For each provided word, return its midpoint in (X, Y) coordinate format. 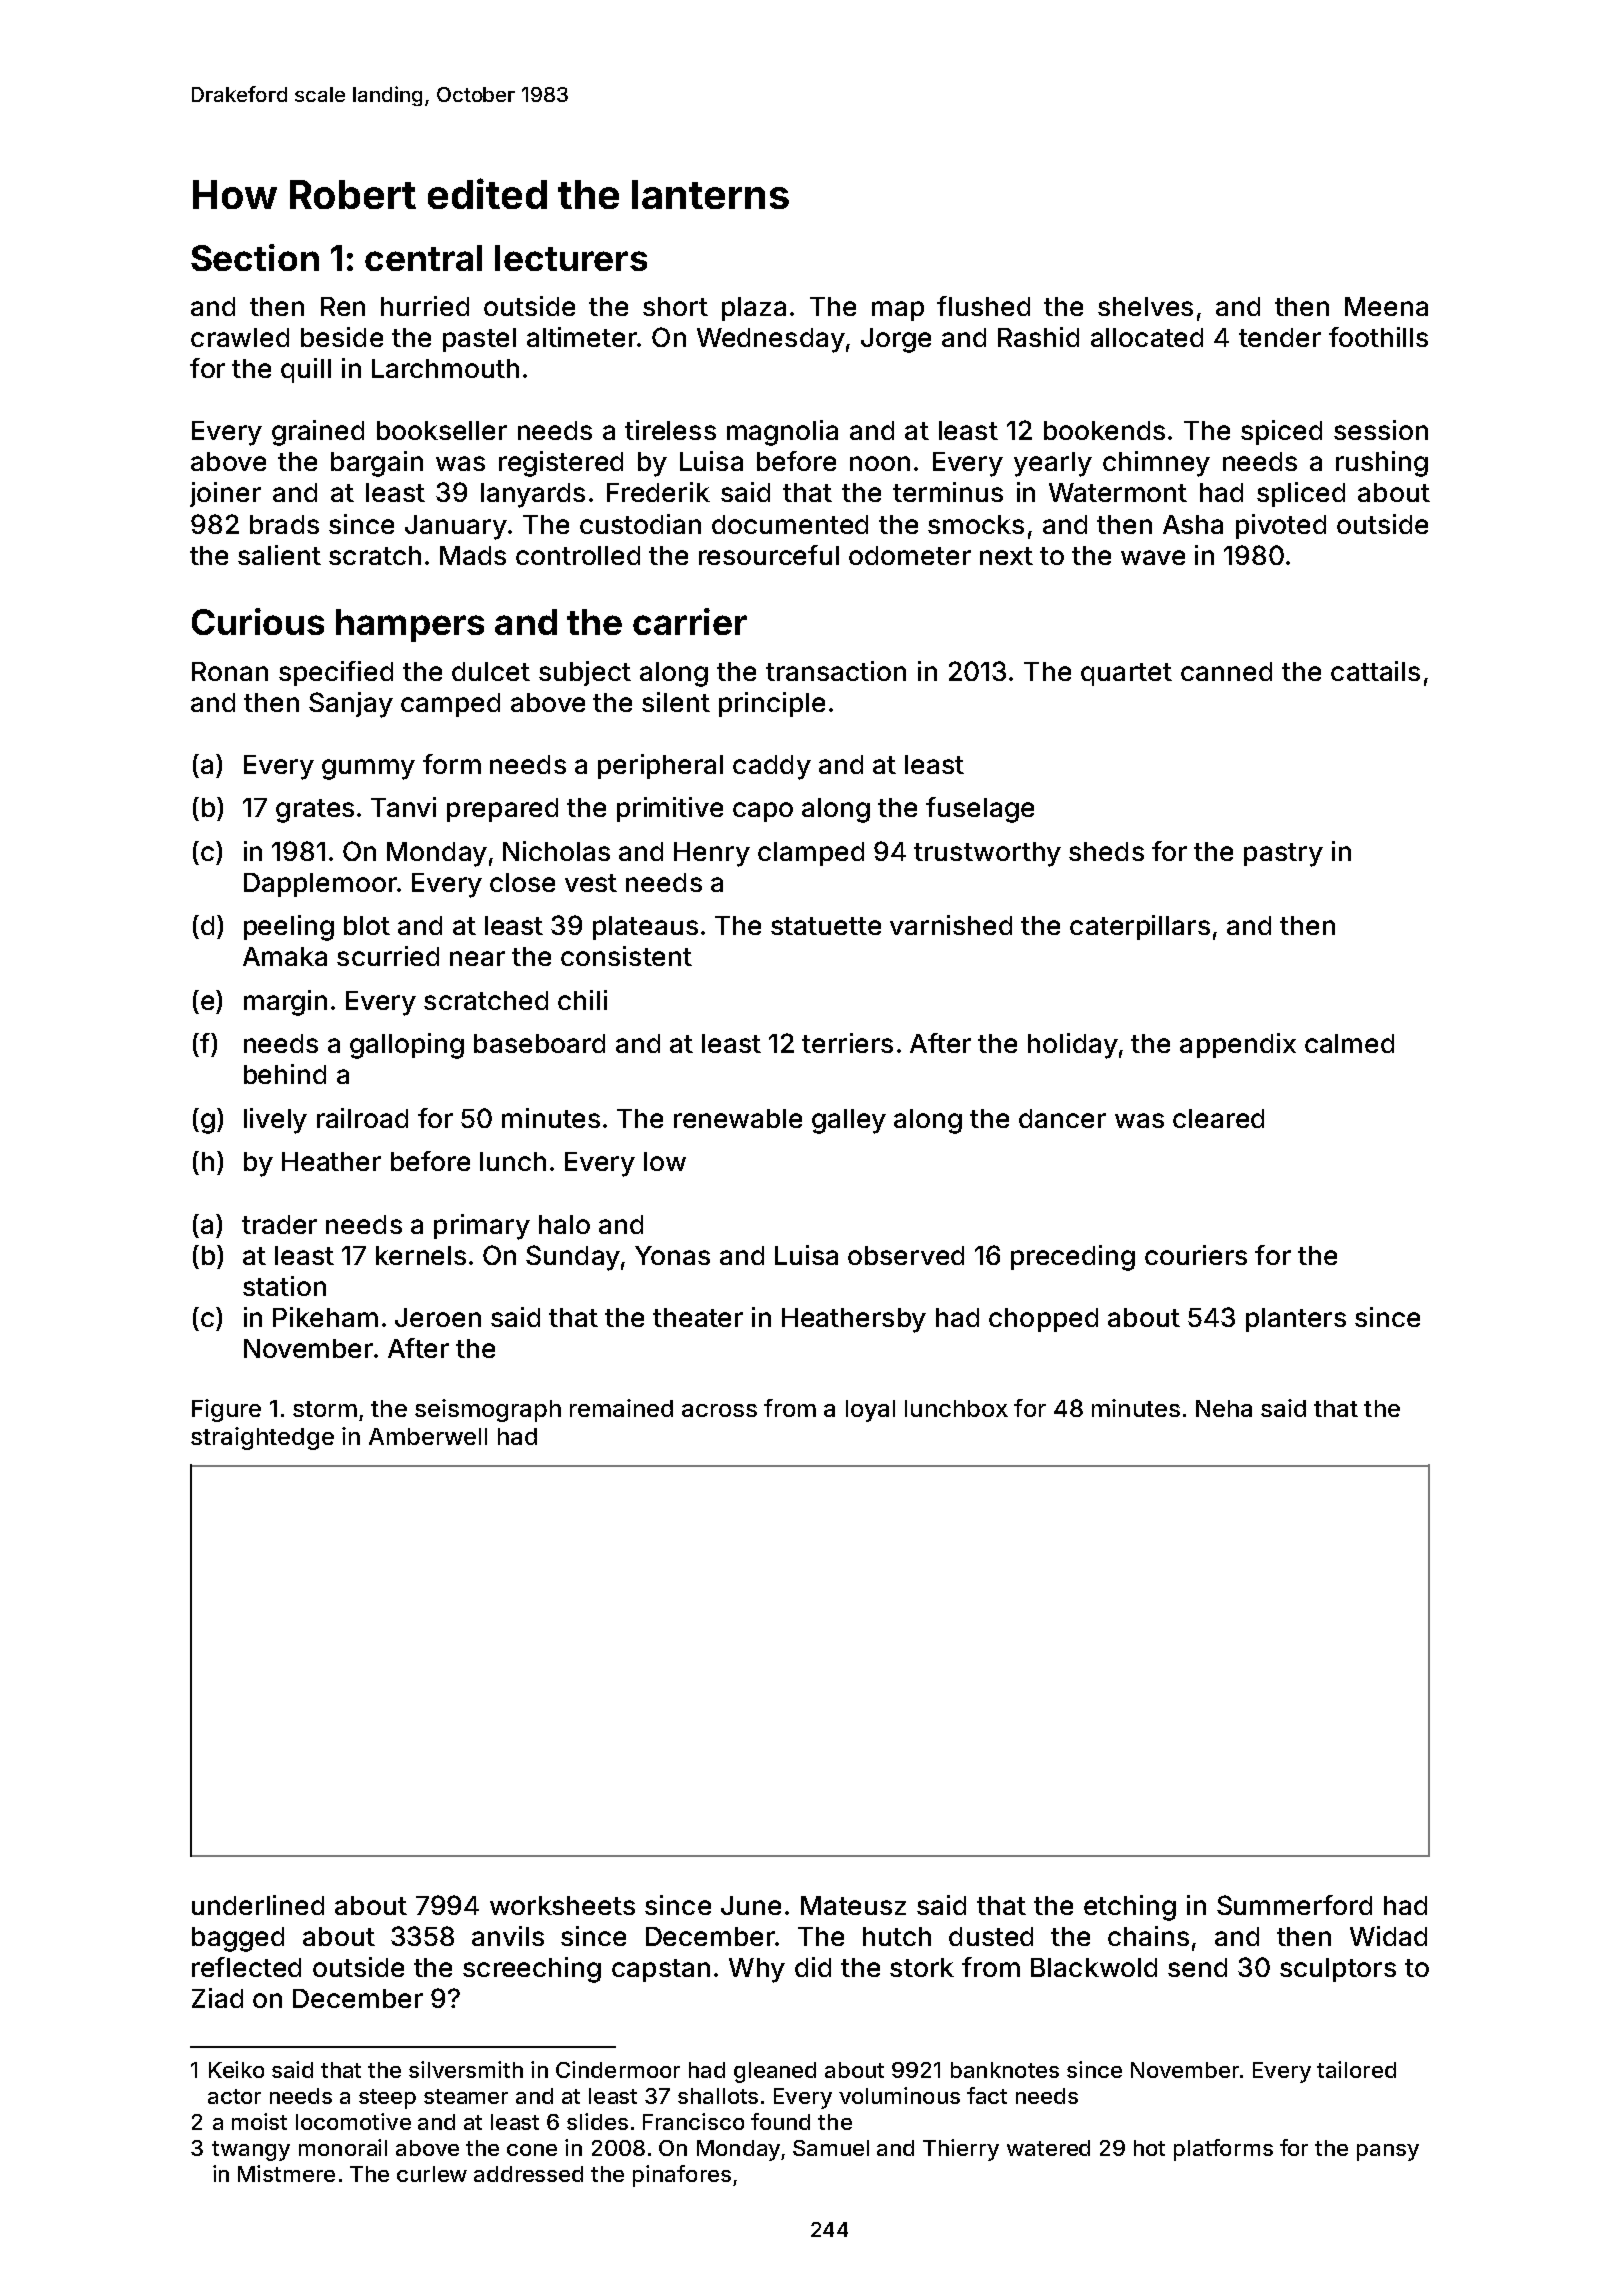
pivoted (1281, 526)
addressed (528, 2174)
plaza (754, 309)
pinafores (682, 2176)
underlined (258, 1905)
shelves (1145, 306)
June (751, 1905)
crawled (240, 337)
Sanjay (351, 705)
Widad (1388, 1936)
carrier (690, 621)
